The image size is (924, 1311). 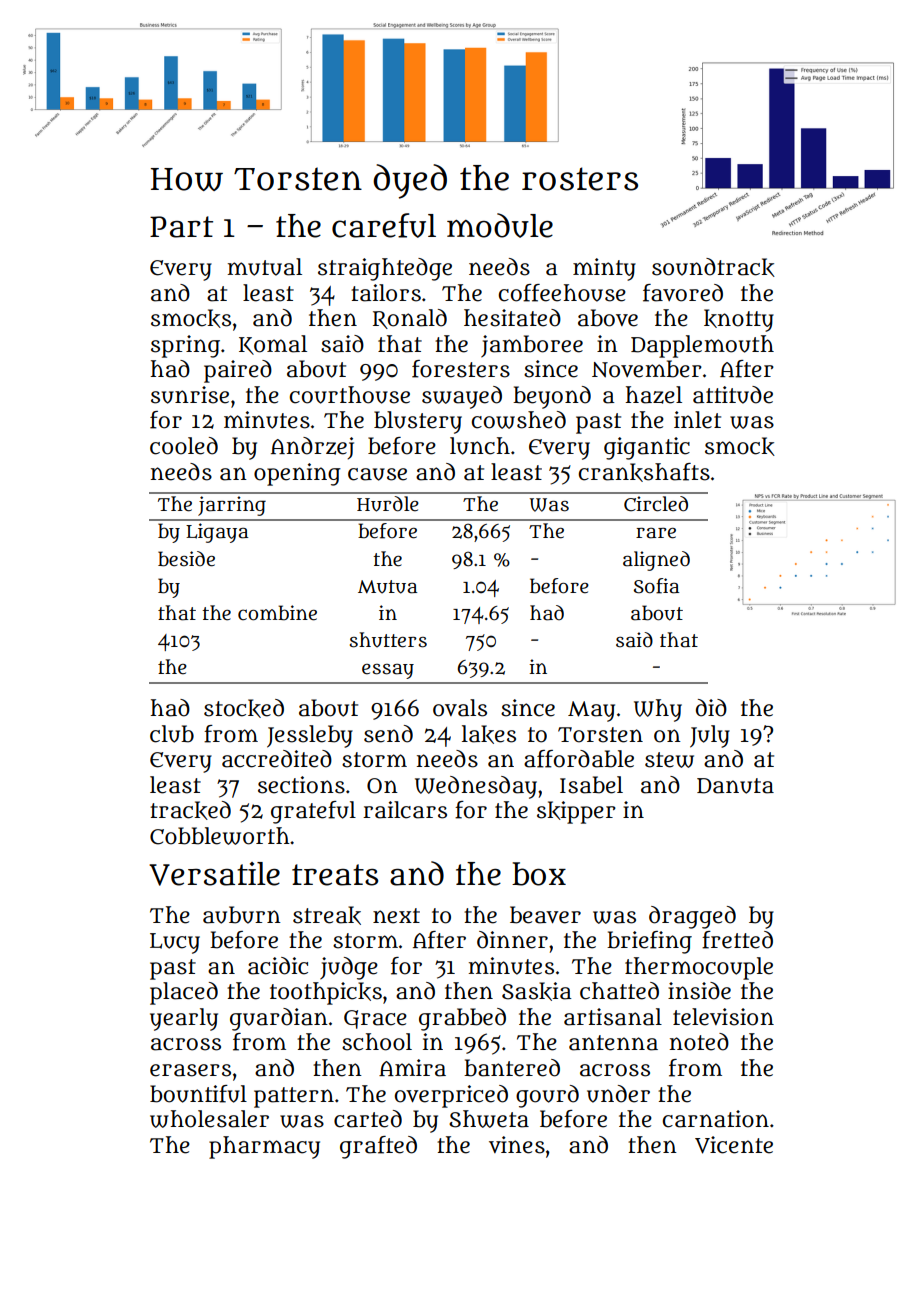 What do you see at coordinates (733, 395) in the screenshot?
I see `attitude` at bounding box center [733, 395].
